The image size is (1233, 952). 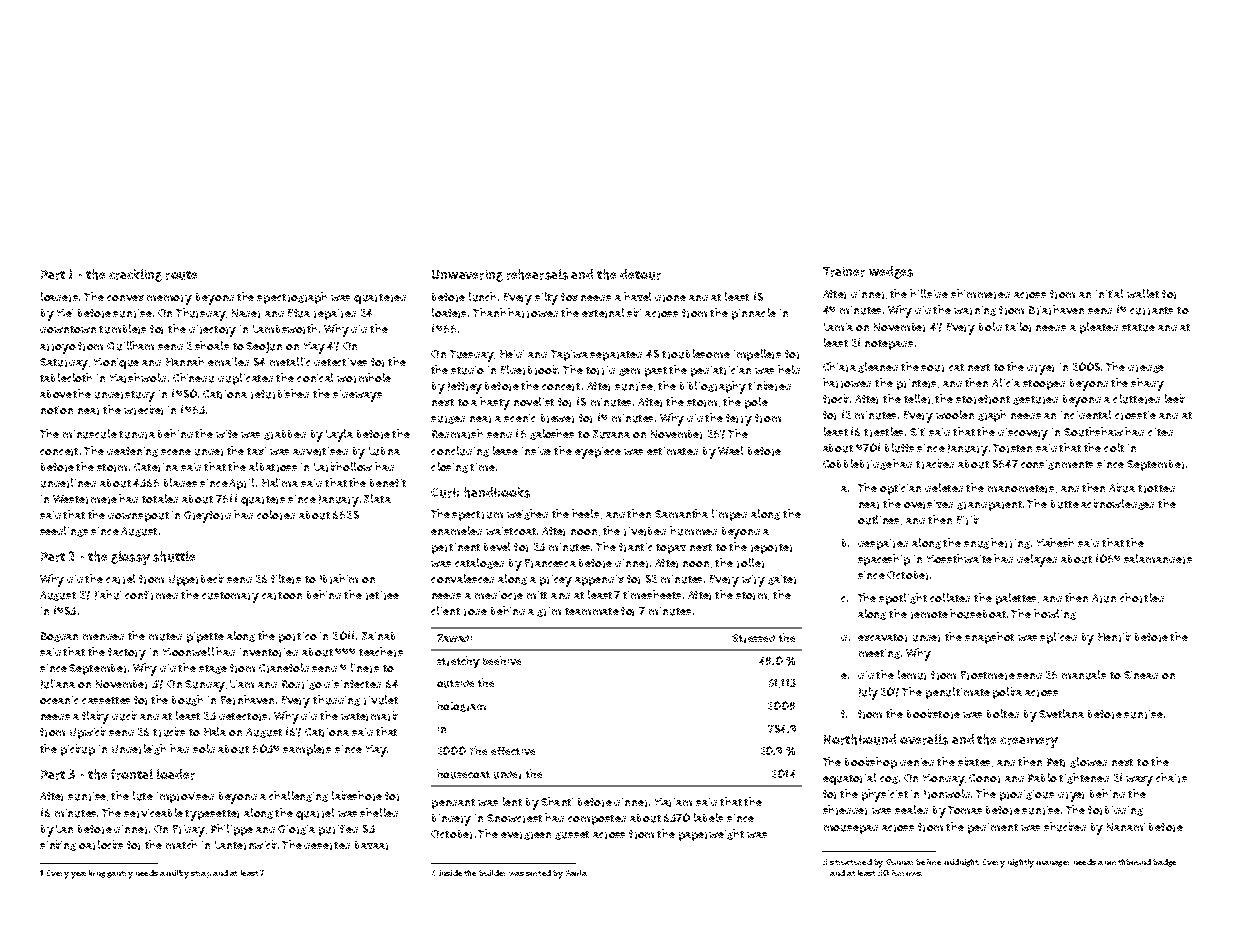 I want to click on pickup, so click(x=78, y=750).
